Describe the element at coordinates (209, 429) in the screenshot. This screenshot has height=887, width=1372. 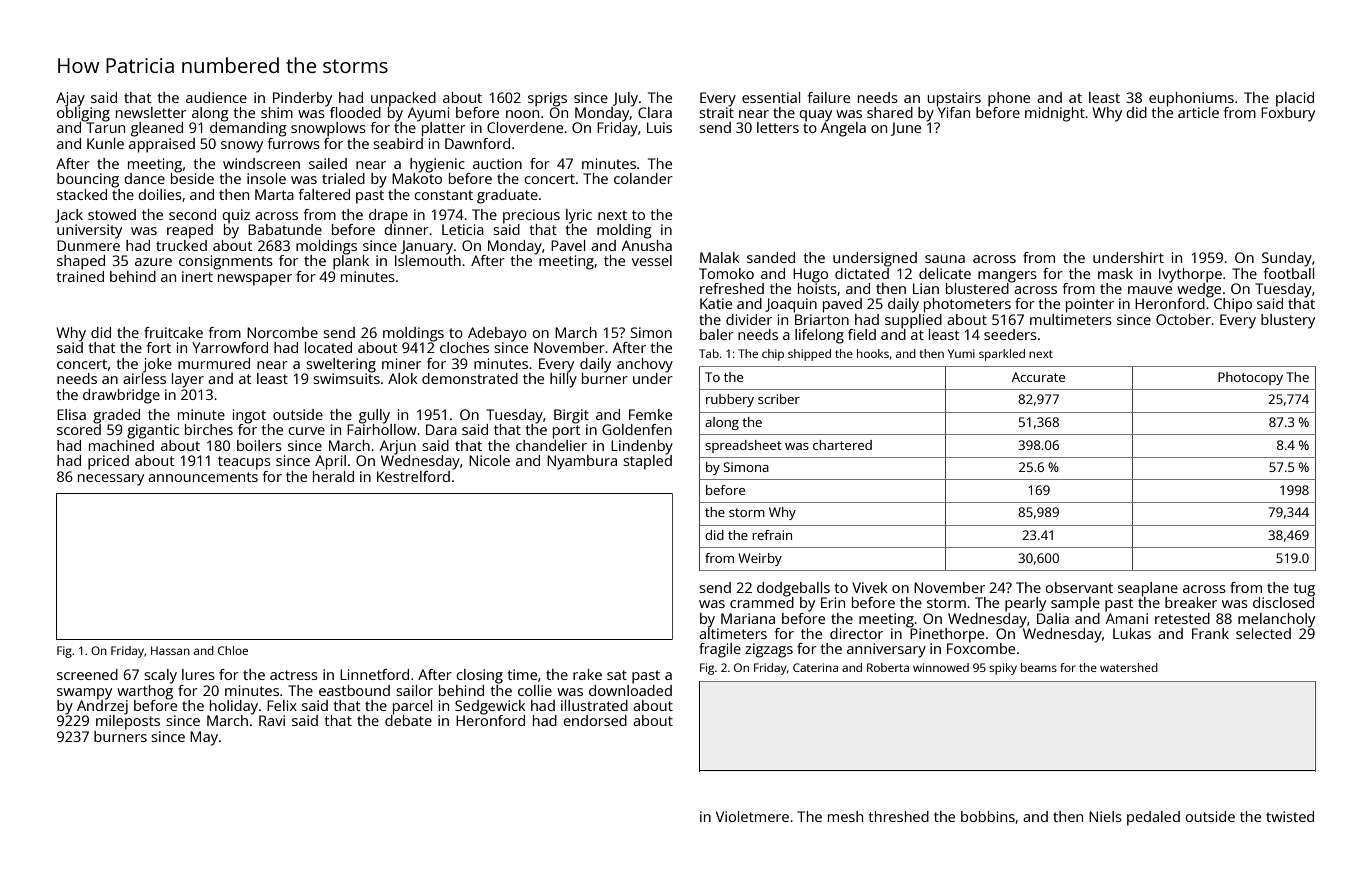
I see `birches` at that location.
